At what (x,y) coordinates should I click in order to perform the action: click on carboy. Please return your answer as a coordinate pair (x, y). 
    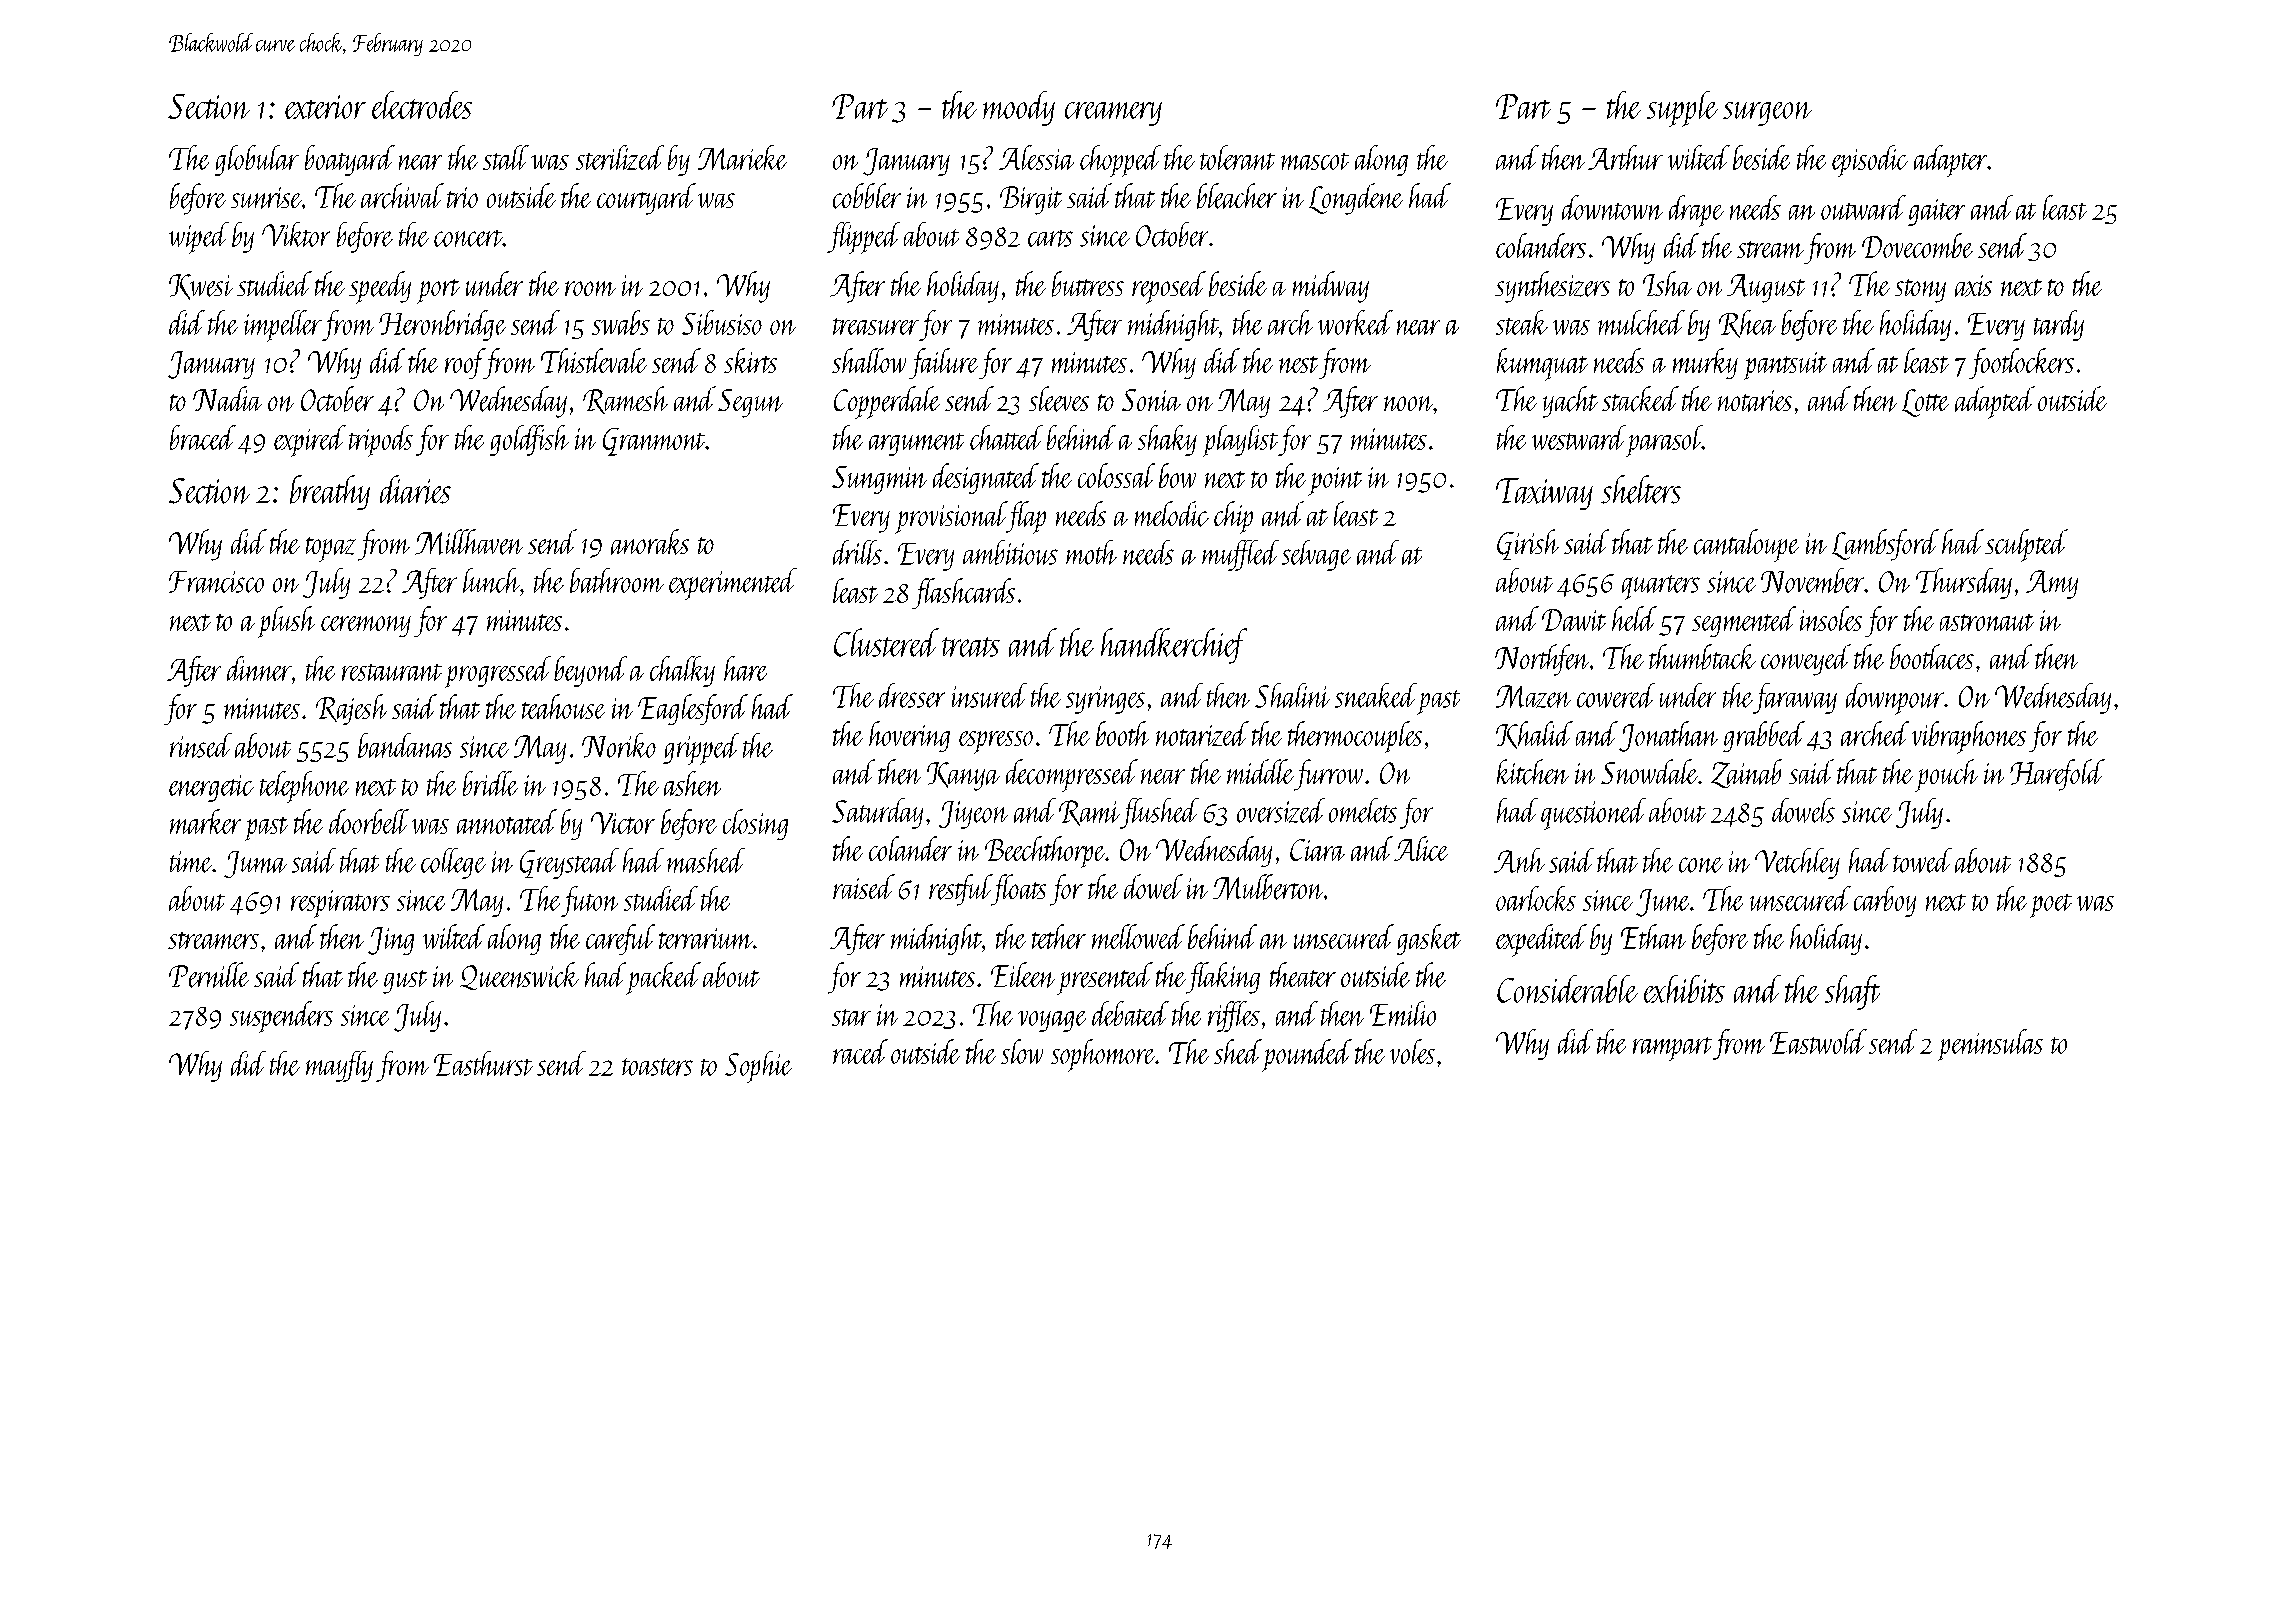
    Looking at the image, I should click on (1885, 901).
